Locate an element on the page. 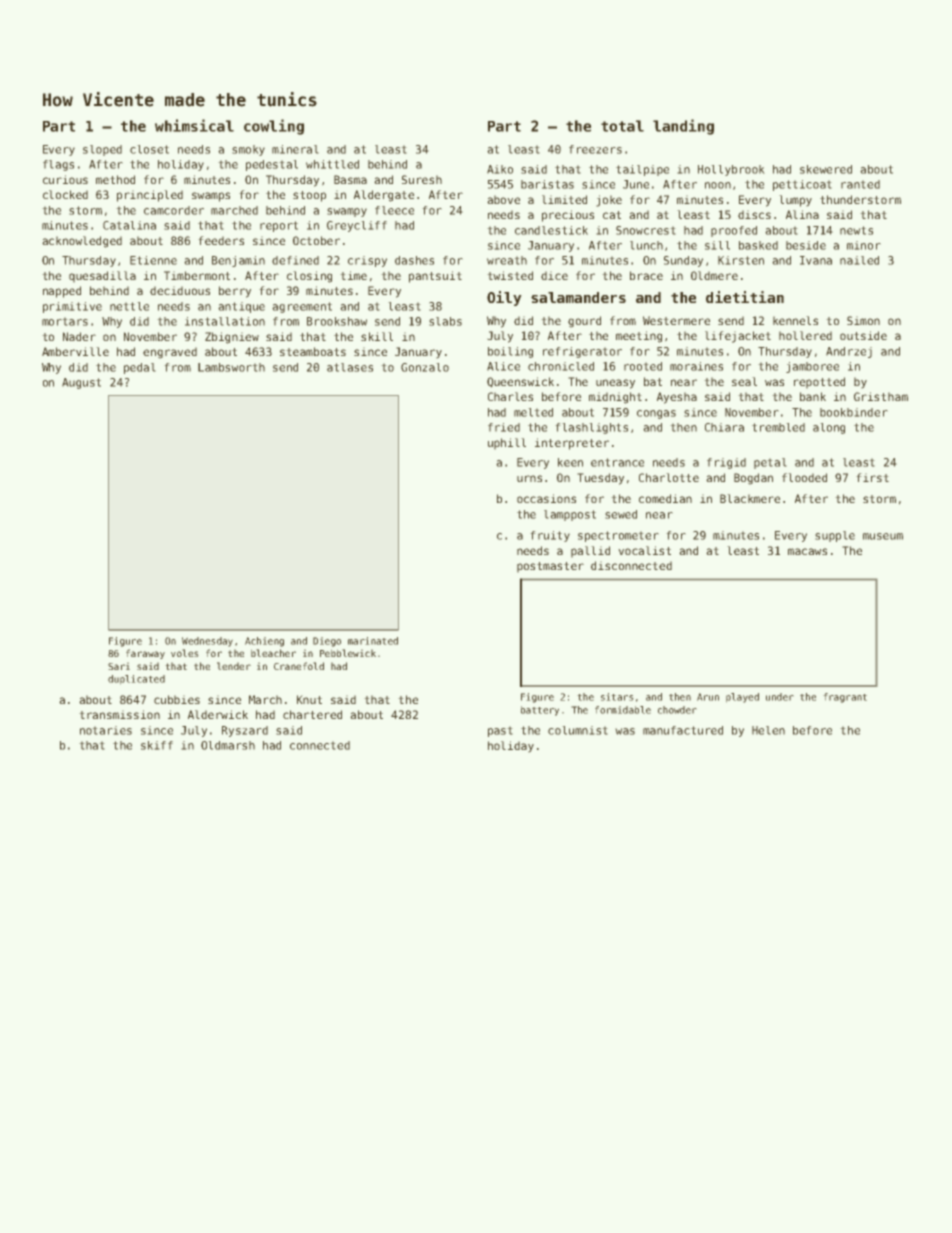 This document has width=952, height=1233. Benjamin is located at coordinates (238, 261).
